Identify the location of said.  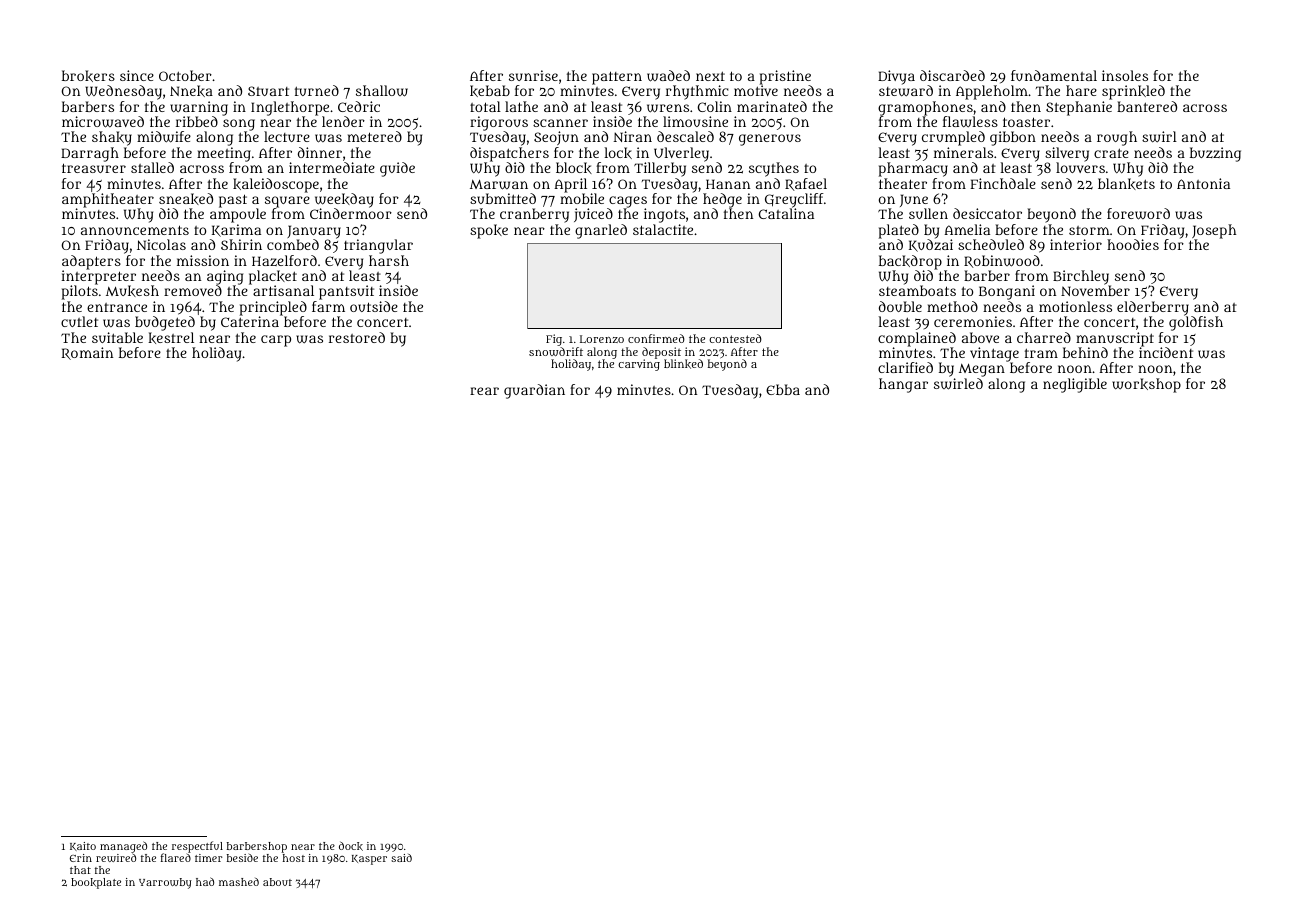
(401, 858).
